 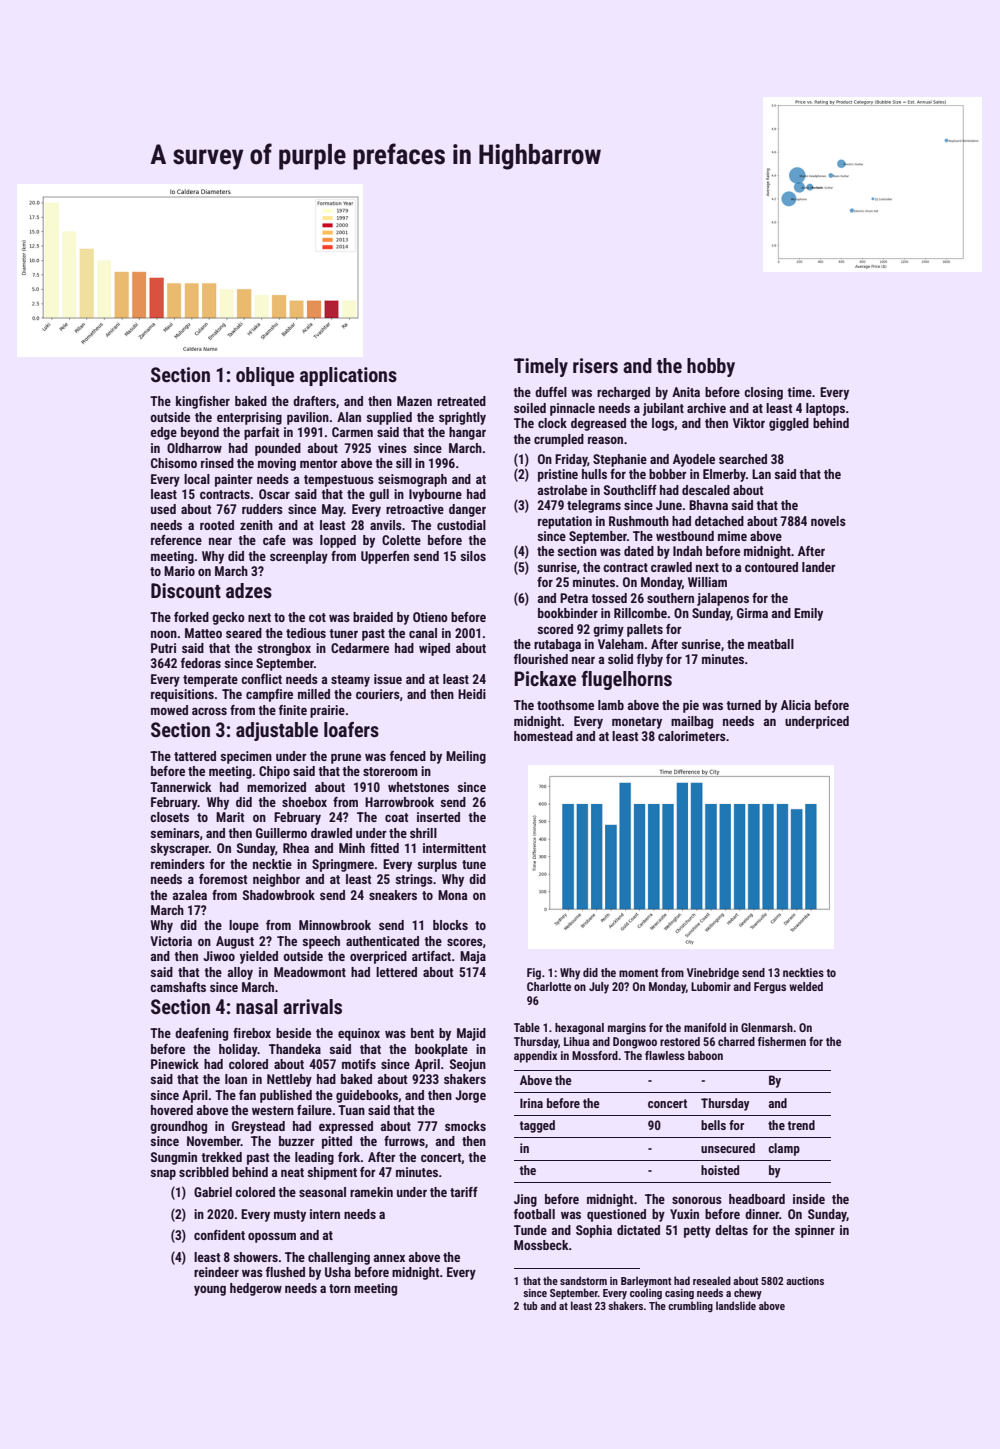 What do you see at coordinates (752, 613) in the page?
I see `Girma` at bounding box center [752, 613].
